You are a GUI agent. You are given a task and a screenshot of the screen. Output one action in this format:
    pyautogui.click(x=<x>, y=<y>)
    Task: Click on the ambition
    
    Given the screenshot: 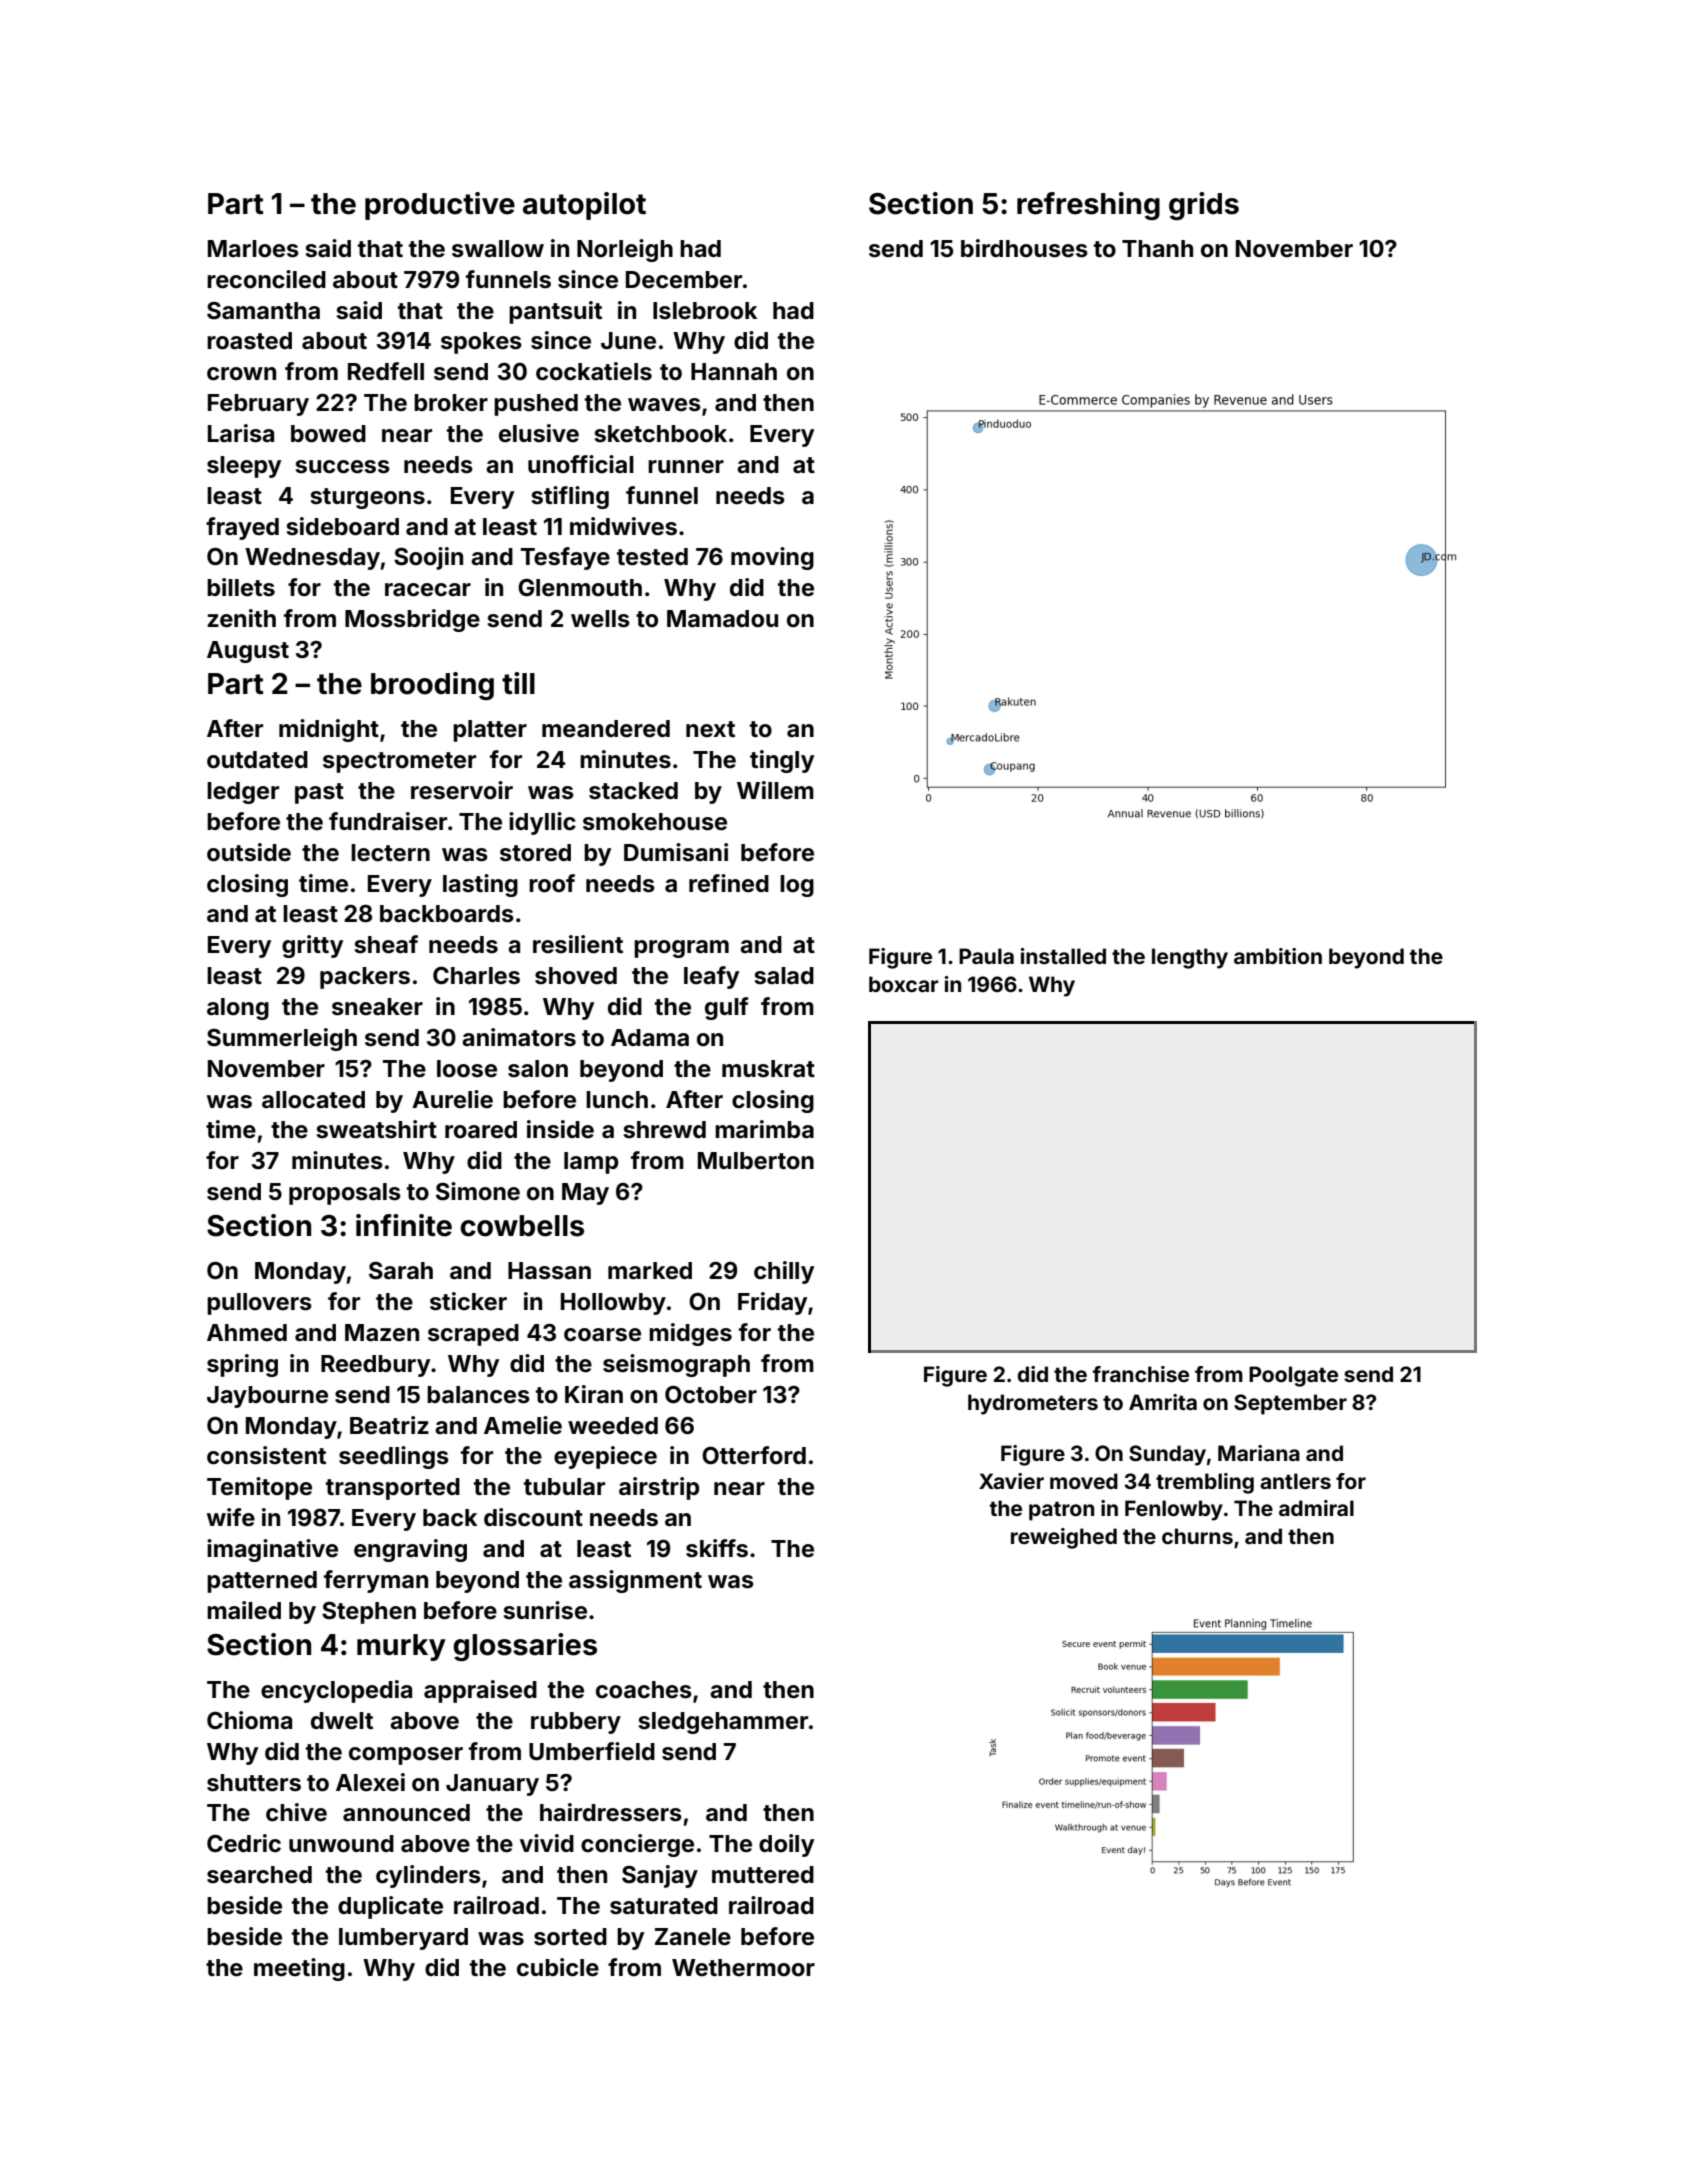 What is the action you would take?
    pyautogui.click(x=1278, y=956)
